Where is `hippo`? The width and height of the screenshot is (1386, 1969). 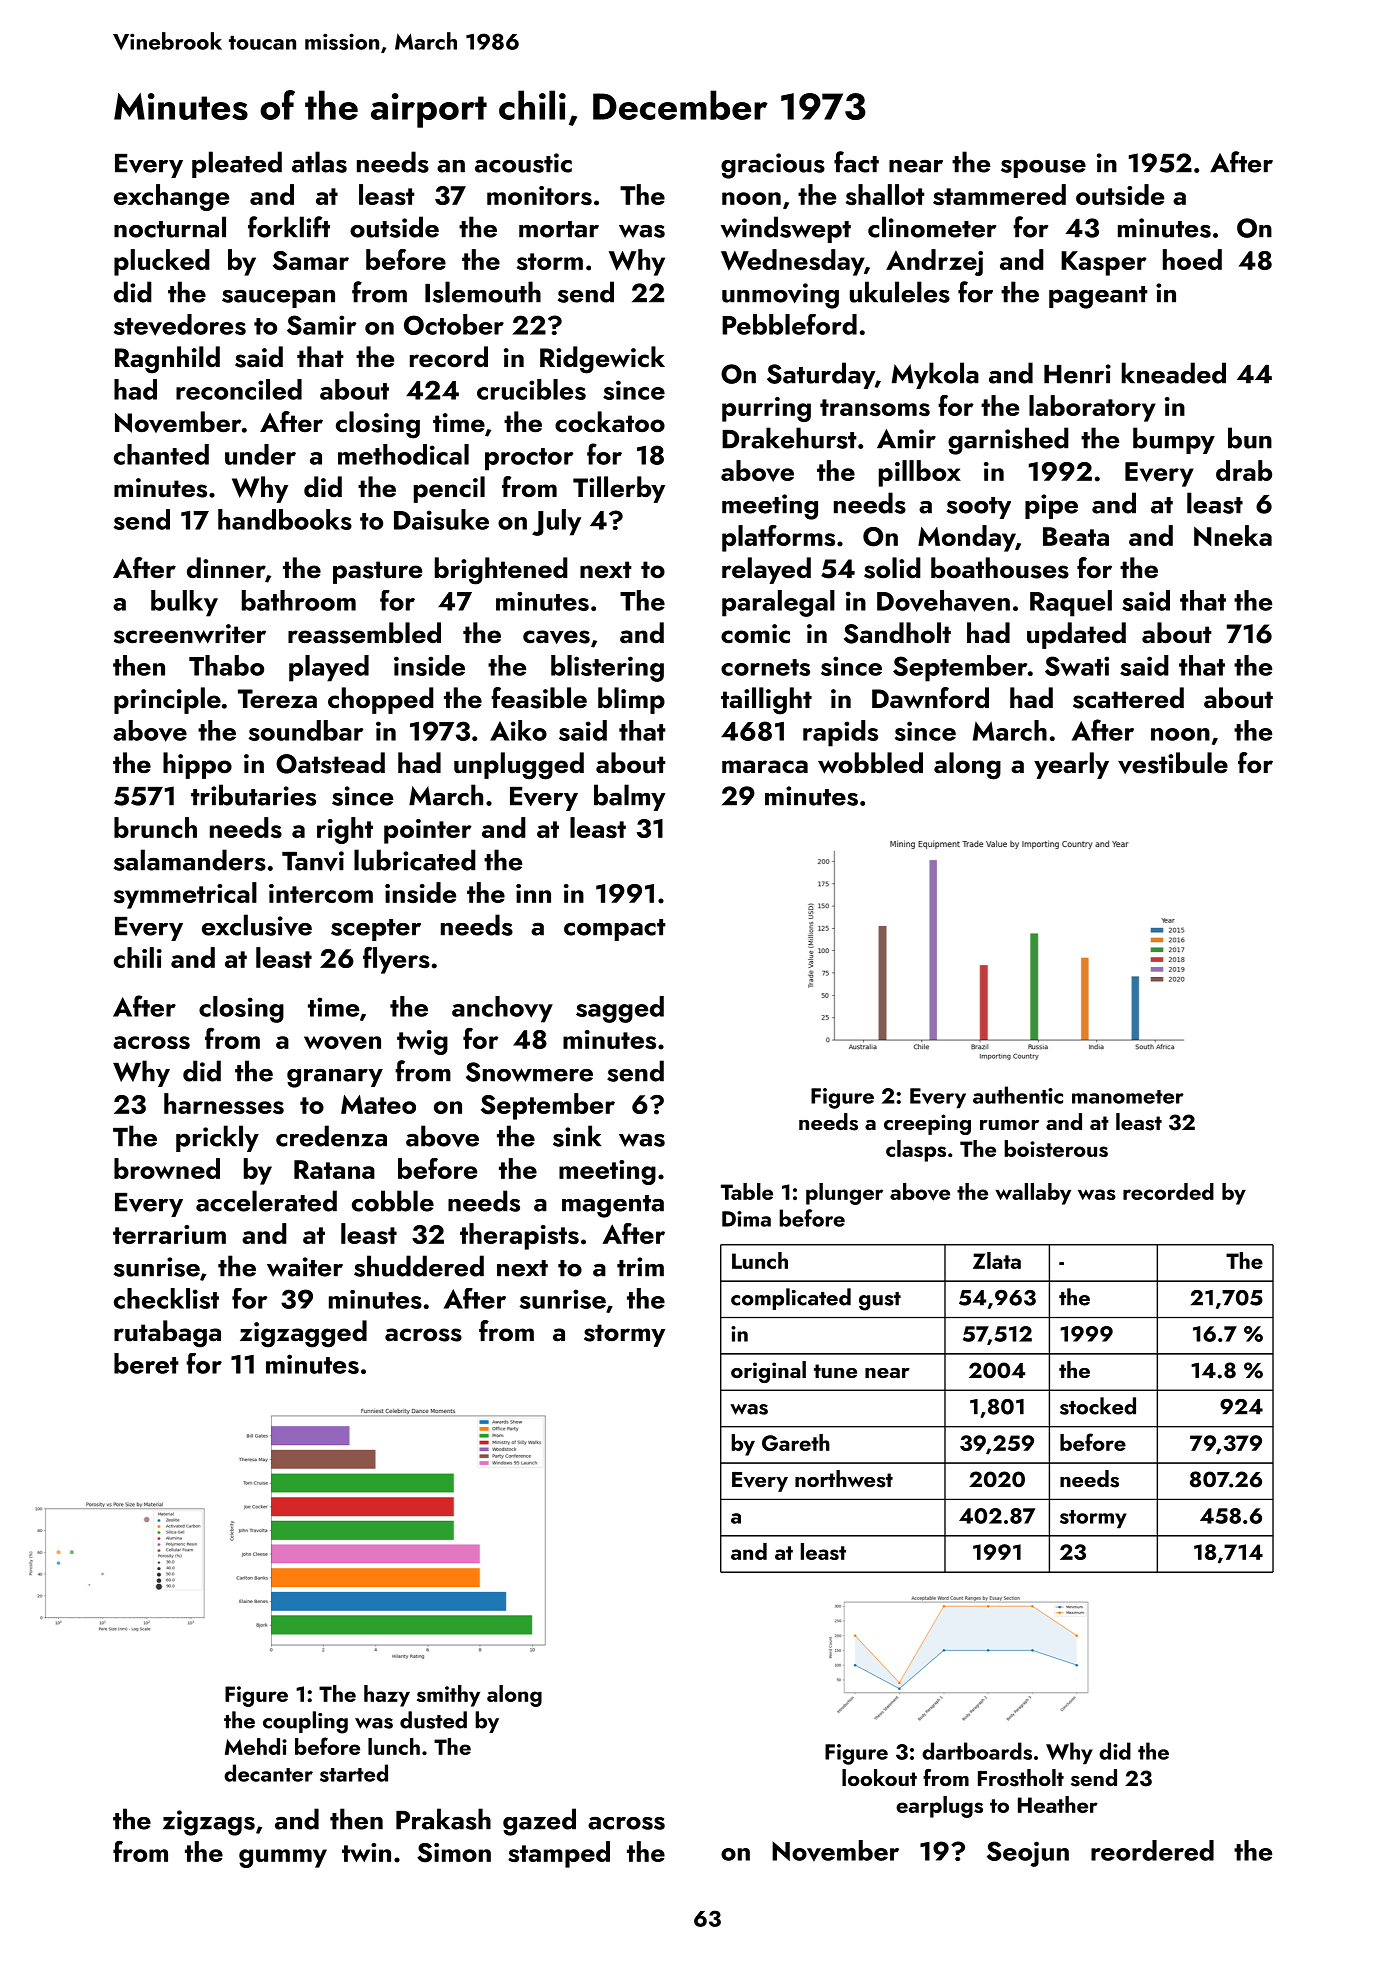 hippo is located at coordinates (197, 765).
